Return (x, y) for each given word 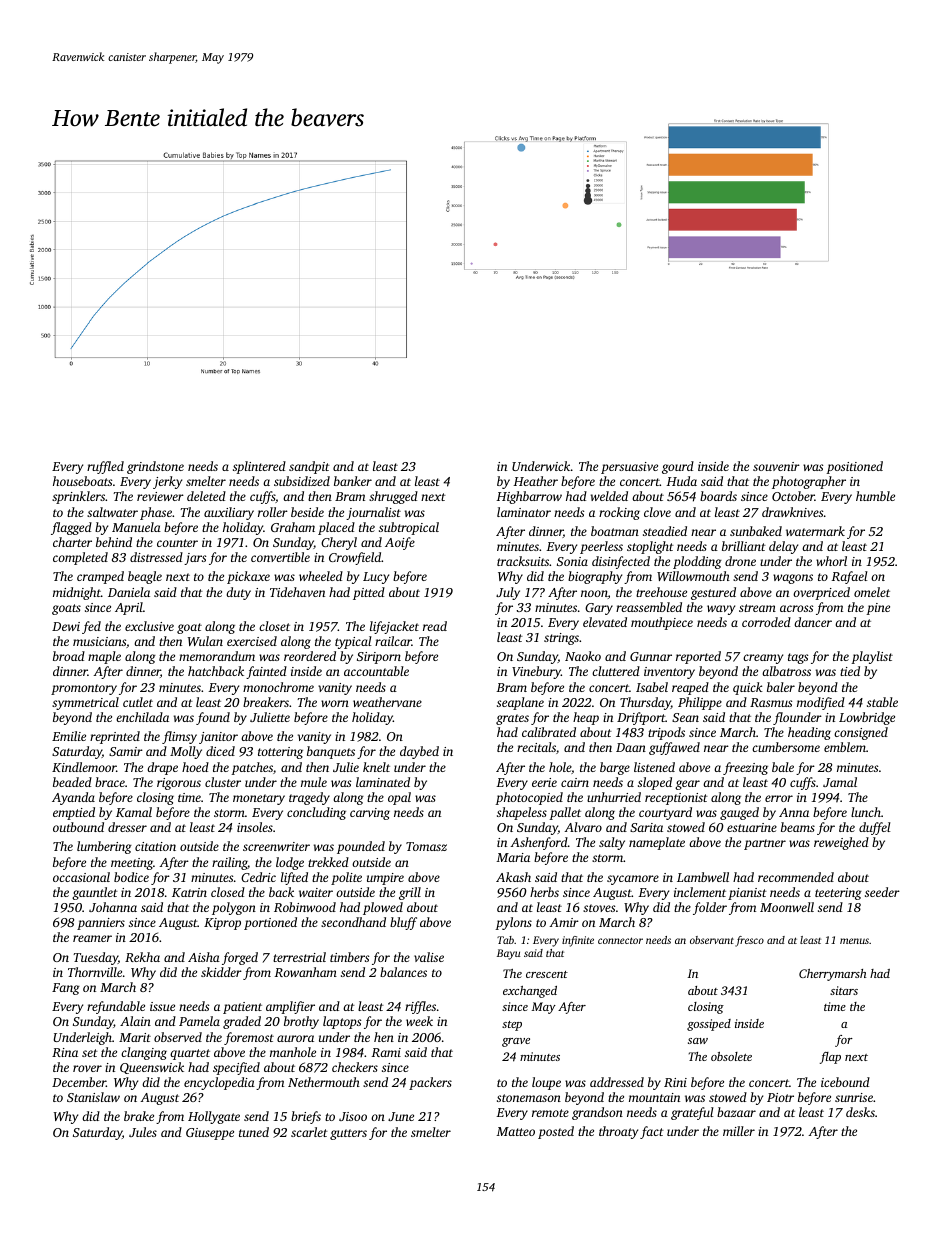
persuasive (629, 468)
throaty (618, 1132)
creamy (763, 659)
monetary (259, 799)
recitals (536, 747)
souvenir (776, 466)
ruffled (105, 467)
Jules (143, 1132)
